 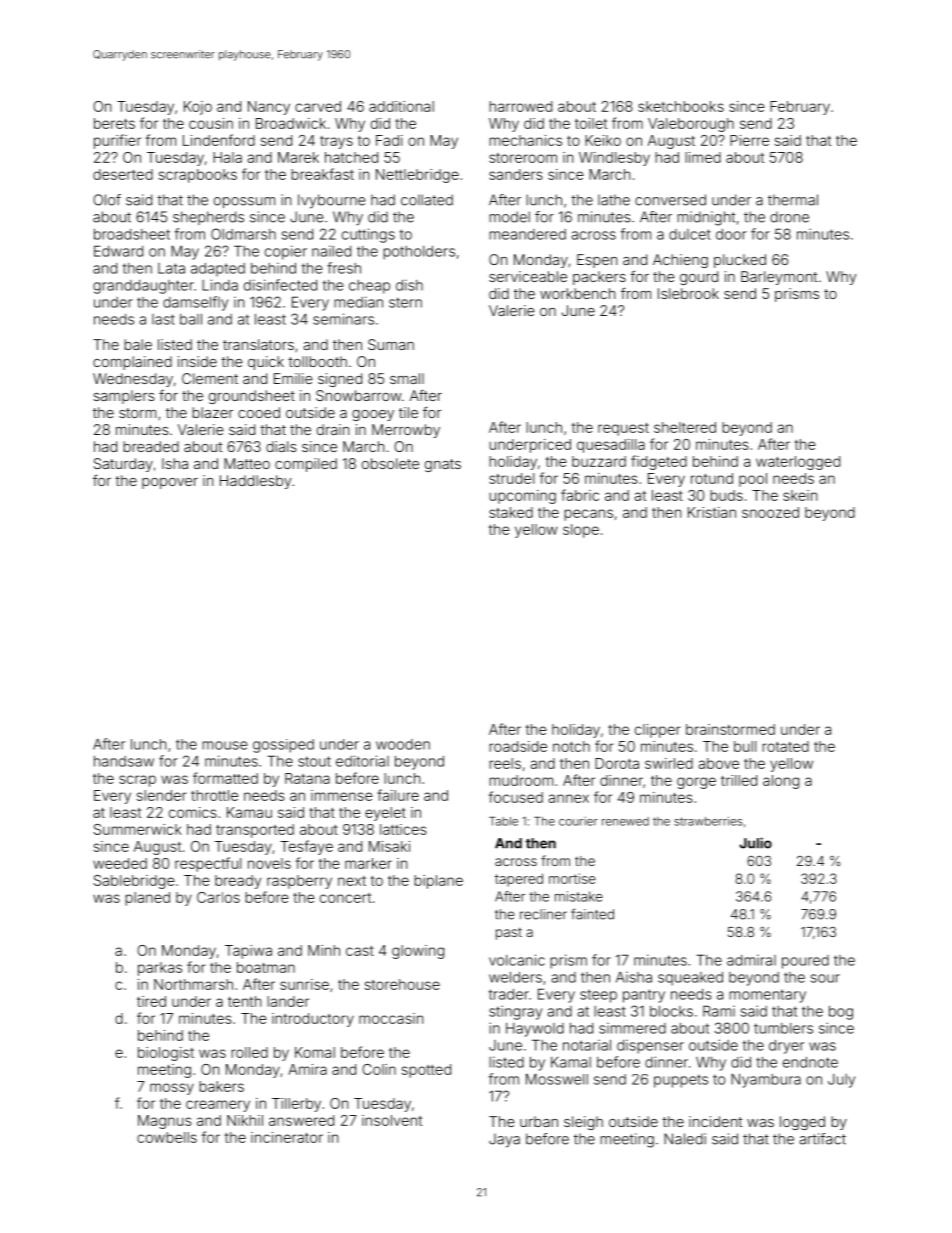 What do you see at coordinates (256, 482) in the screenshot?
I see `Haddlesby` at bounding box center [256, 482].
